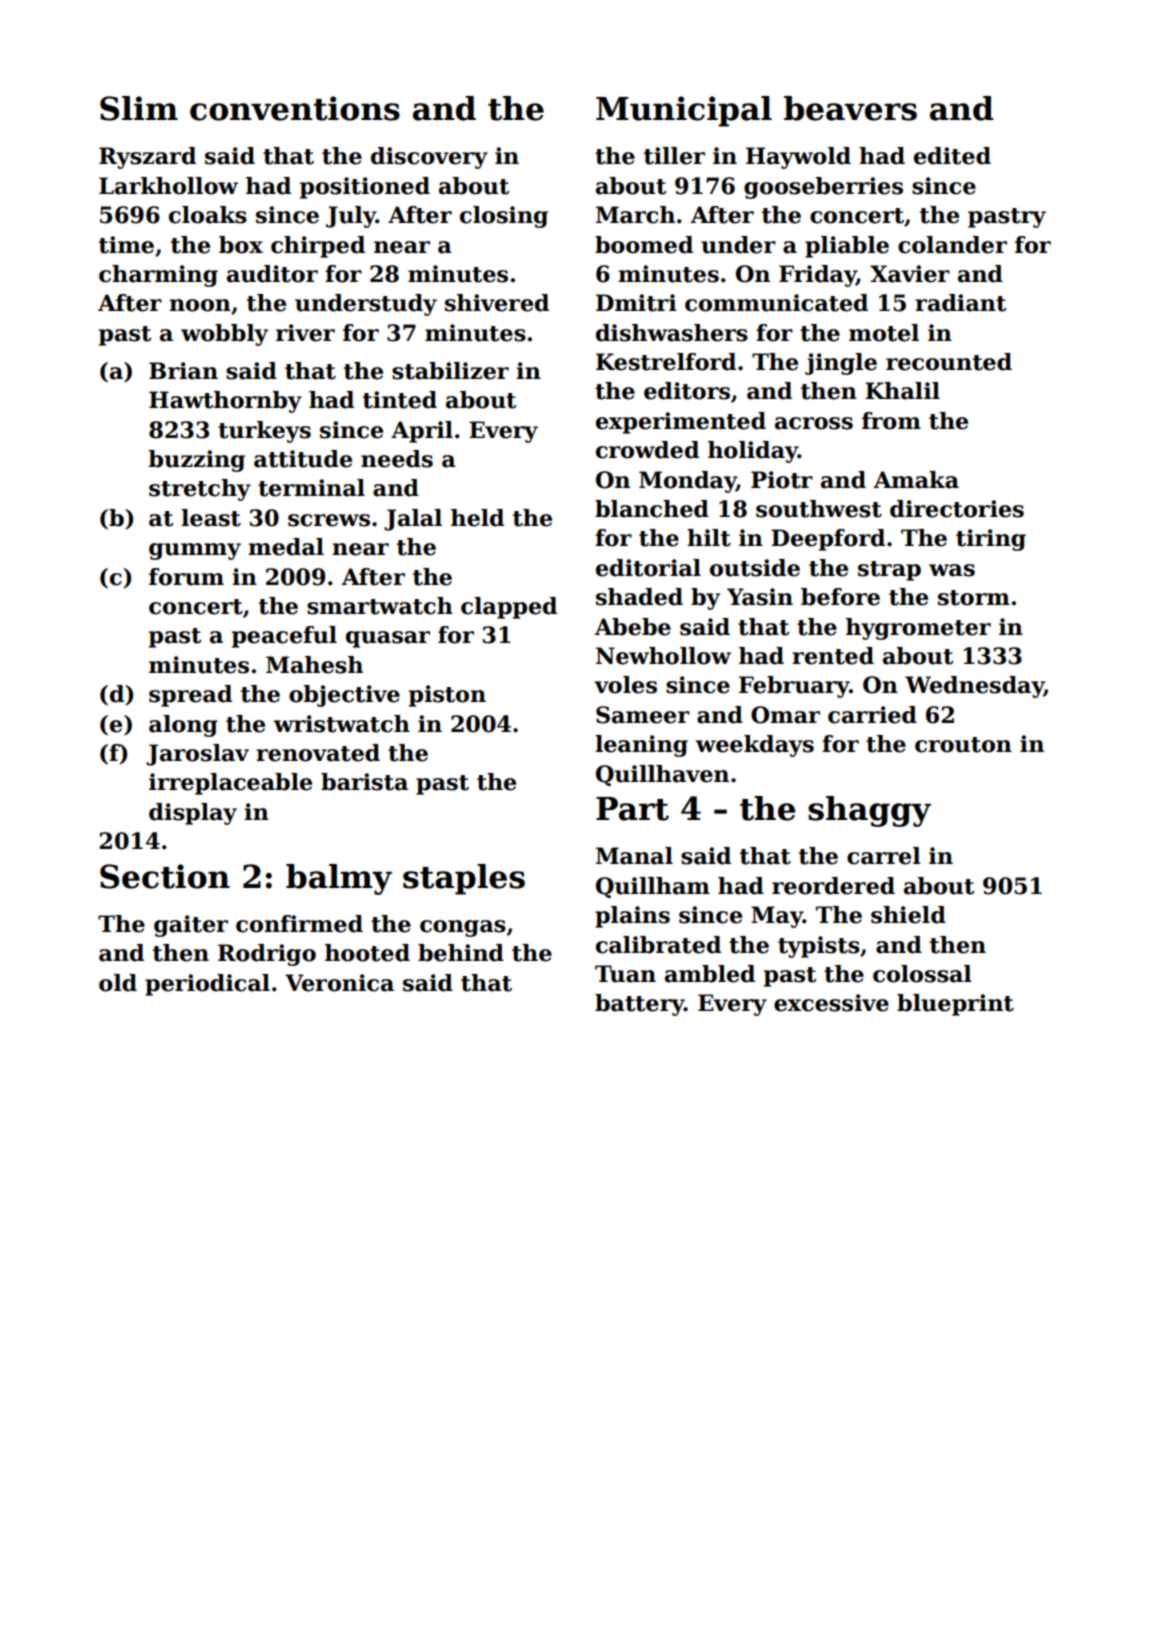 This screenshot has height=1630, width=1153. Describe the element at coordinates (687, 391) in the screenshot. I see `editors` at that location.
